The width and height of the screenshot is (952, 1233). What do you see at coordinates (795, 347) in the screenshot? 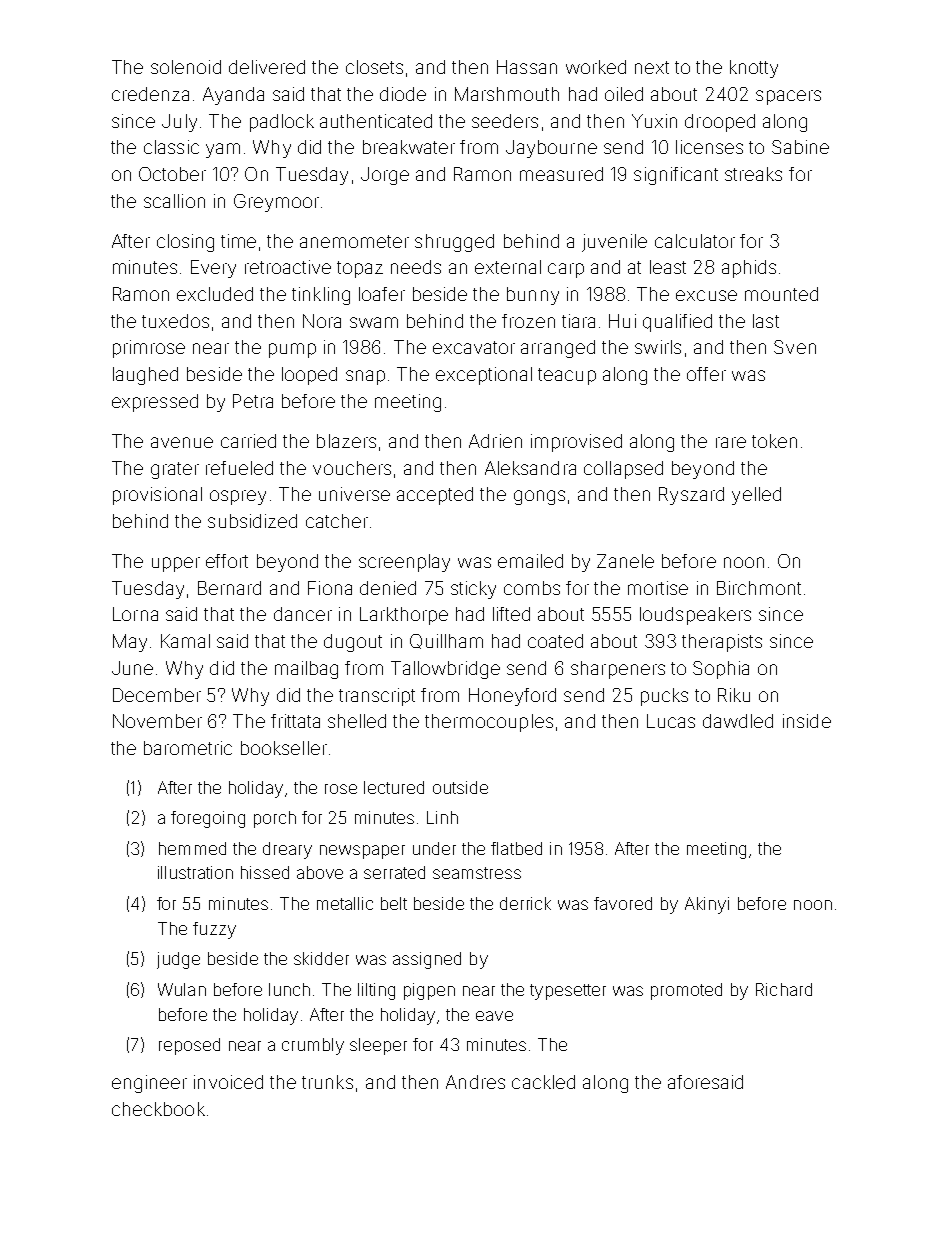
I see `Sven` at bounding box center [795, 347].
